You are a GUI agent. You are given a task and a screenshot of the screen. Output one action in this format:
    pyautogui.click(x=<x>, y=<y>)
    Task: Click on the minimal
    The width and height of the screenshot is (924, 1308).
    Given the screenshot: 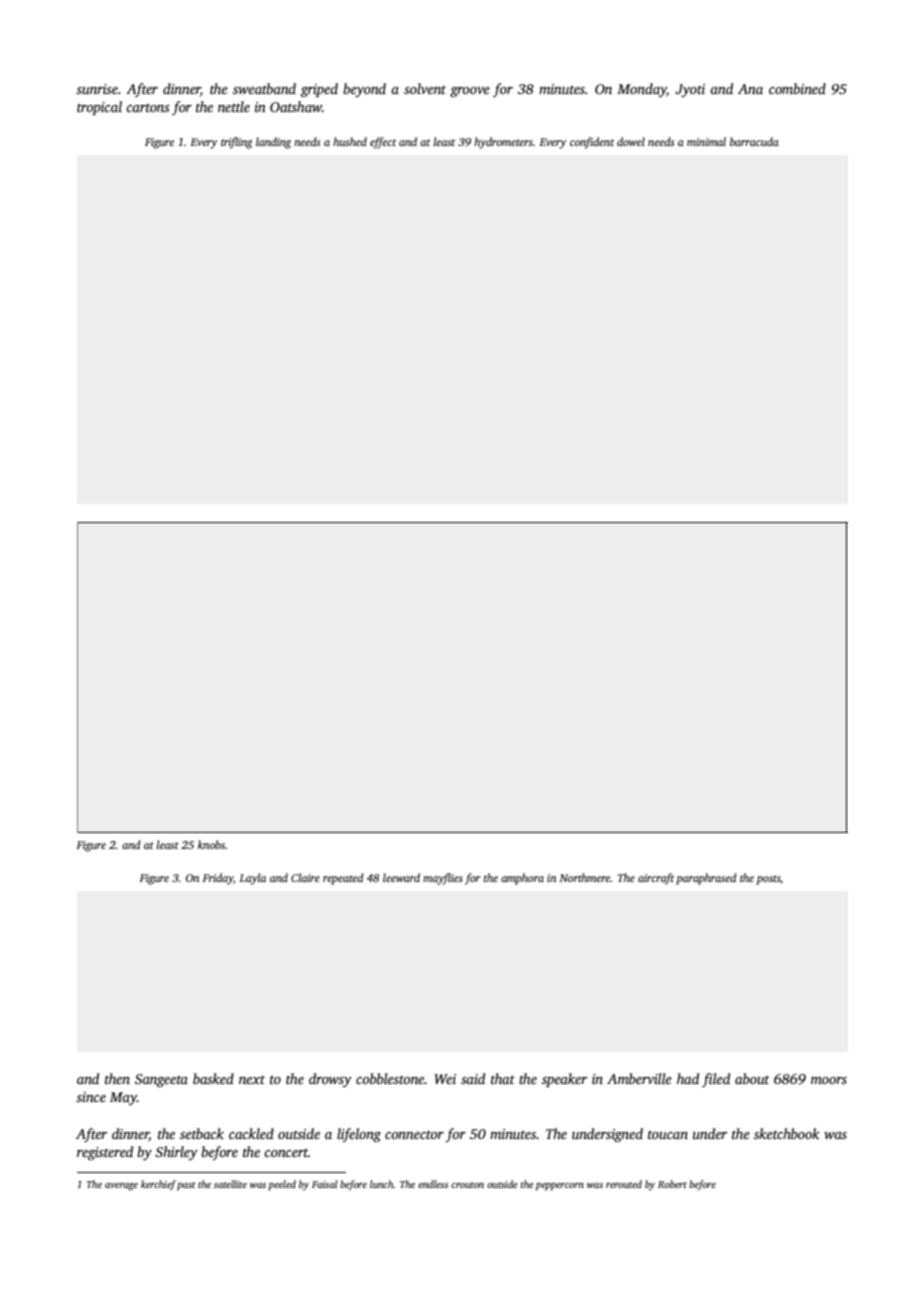 What is the action you would take?
    pyautogui.click(x=706, y=141)
